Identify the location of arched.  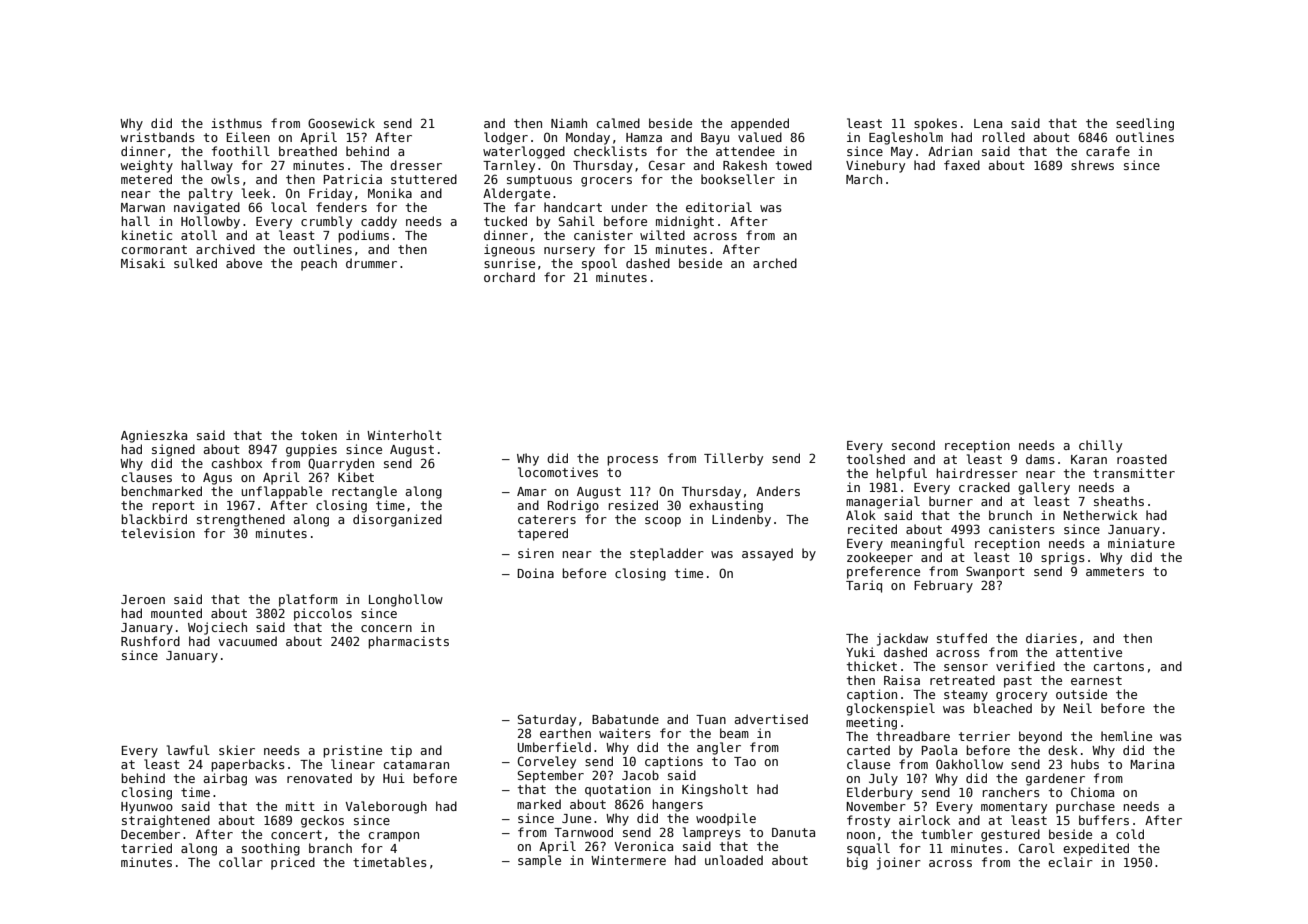
(775, 263).
